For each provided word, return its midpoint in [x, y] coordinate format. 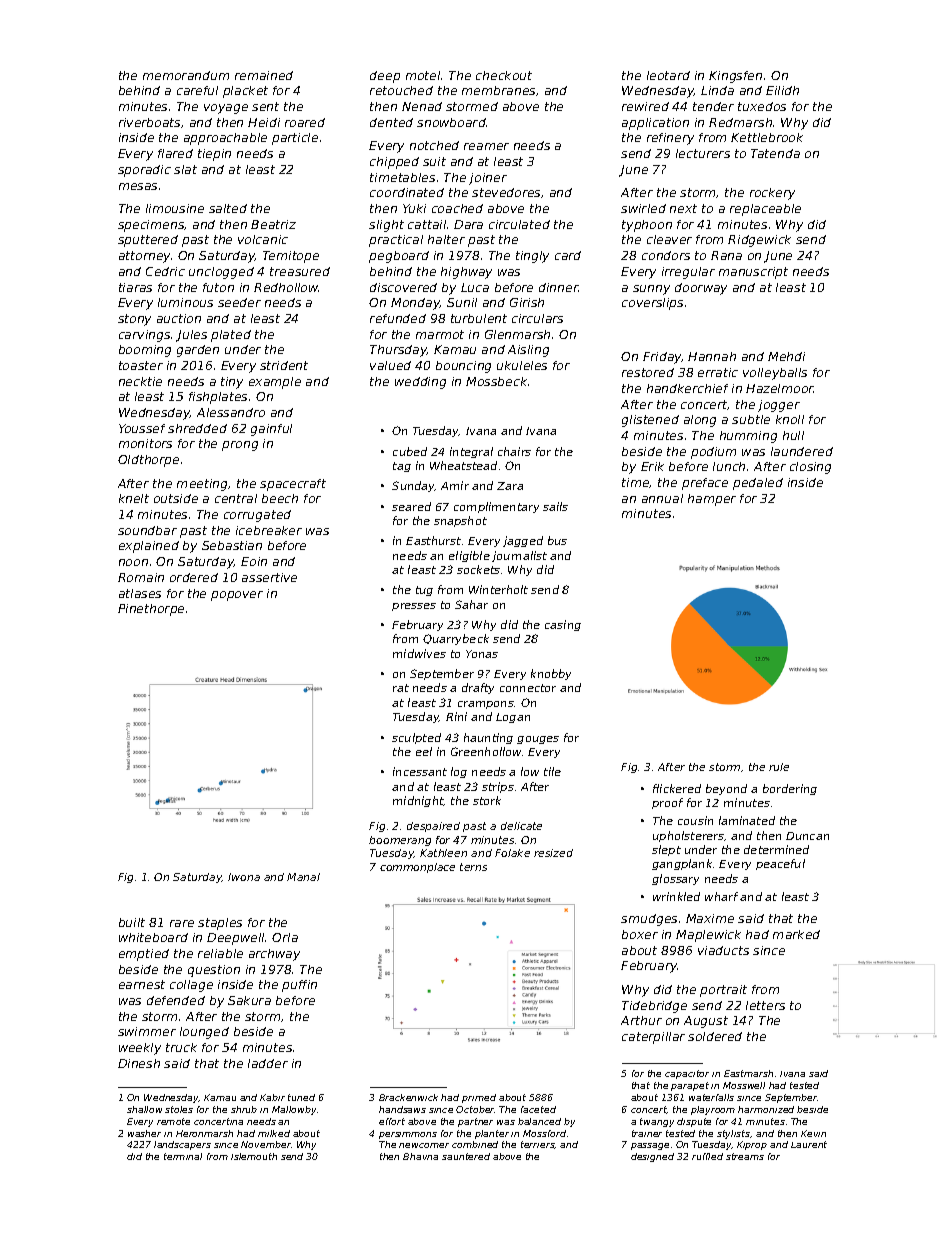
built [132, 922]
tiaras [135, 287]
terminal [183, 1156]
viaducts [723, 950]
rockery [772, 194]
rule [779, 767]
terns [473, 867]
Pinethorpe [151, 610]
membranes [498, 90]
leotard [668, 75]
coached [457, 208]
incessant [420, 771]
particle [295, 139]
